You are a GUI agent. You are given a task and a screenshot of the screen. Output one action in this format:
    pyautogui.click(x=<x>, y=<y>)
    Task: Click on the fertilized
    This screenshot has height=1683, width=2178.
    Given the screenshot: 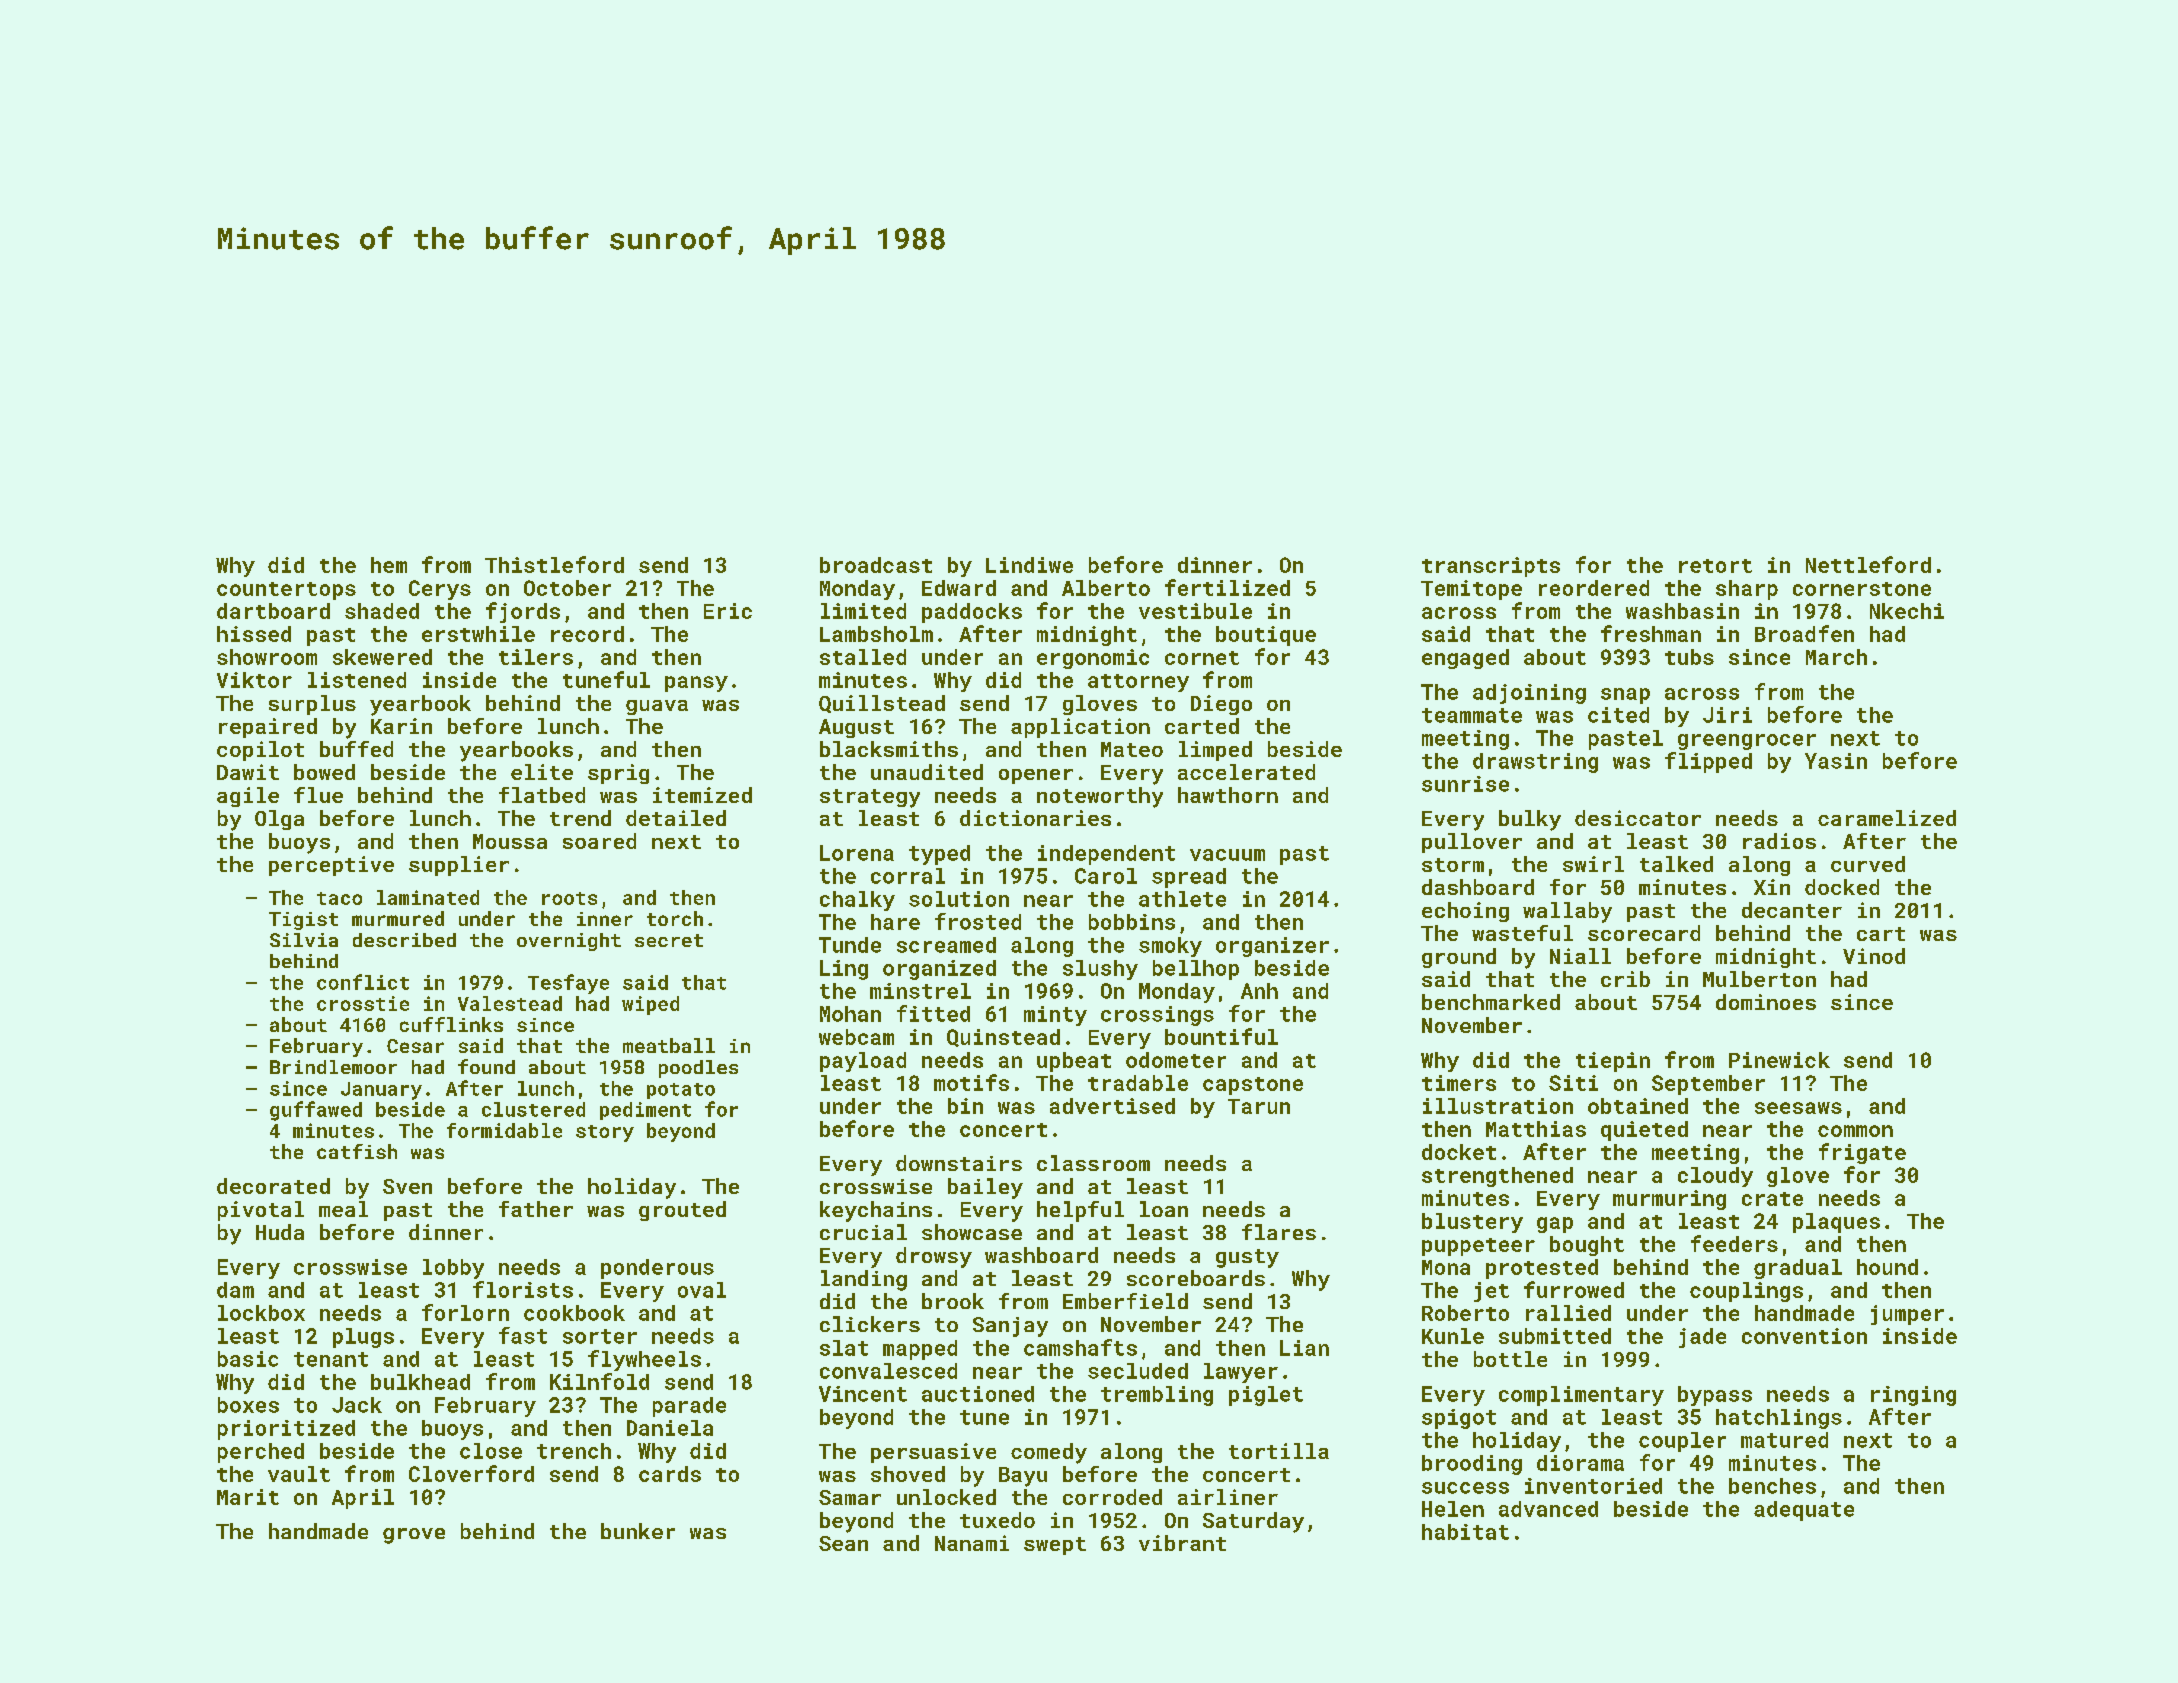 What is the action you would take?
    pyautogui.click(x=1227, y=587)
